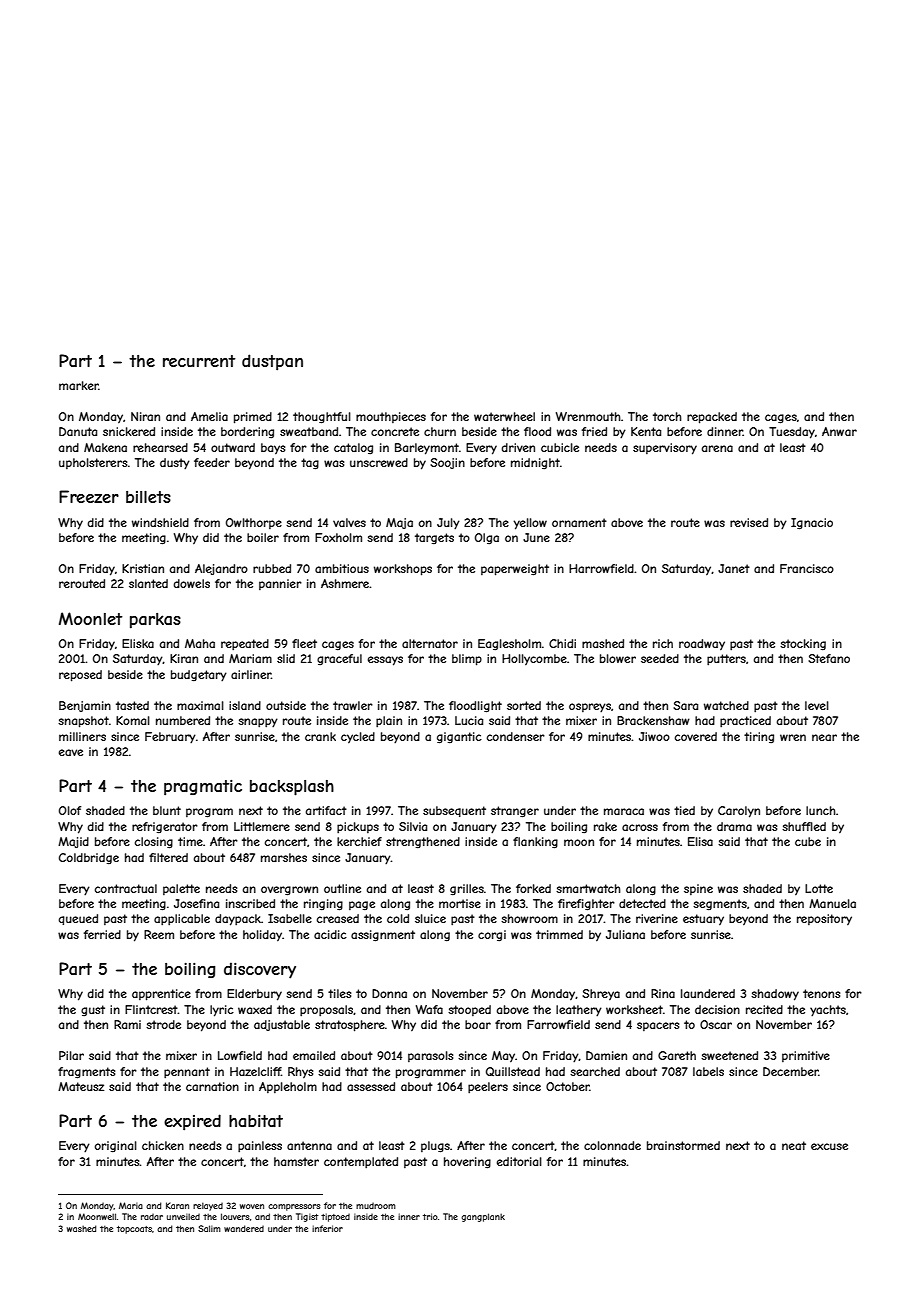  What do you see at coordinates (829, 1146) in the screenshot?
I see `excuse` at bounding box center [829, 1146].
